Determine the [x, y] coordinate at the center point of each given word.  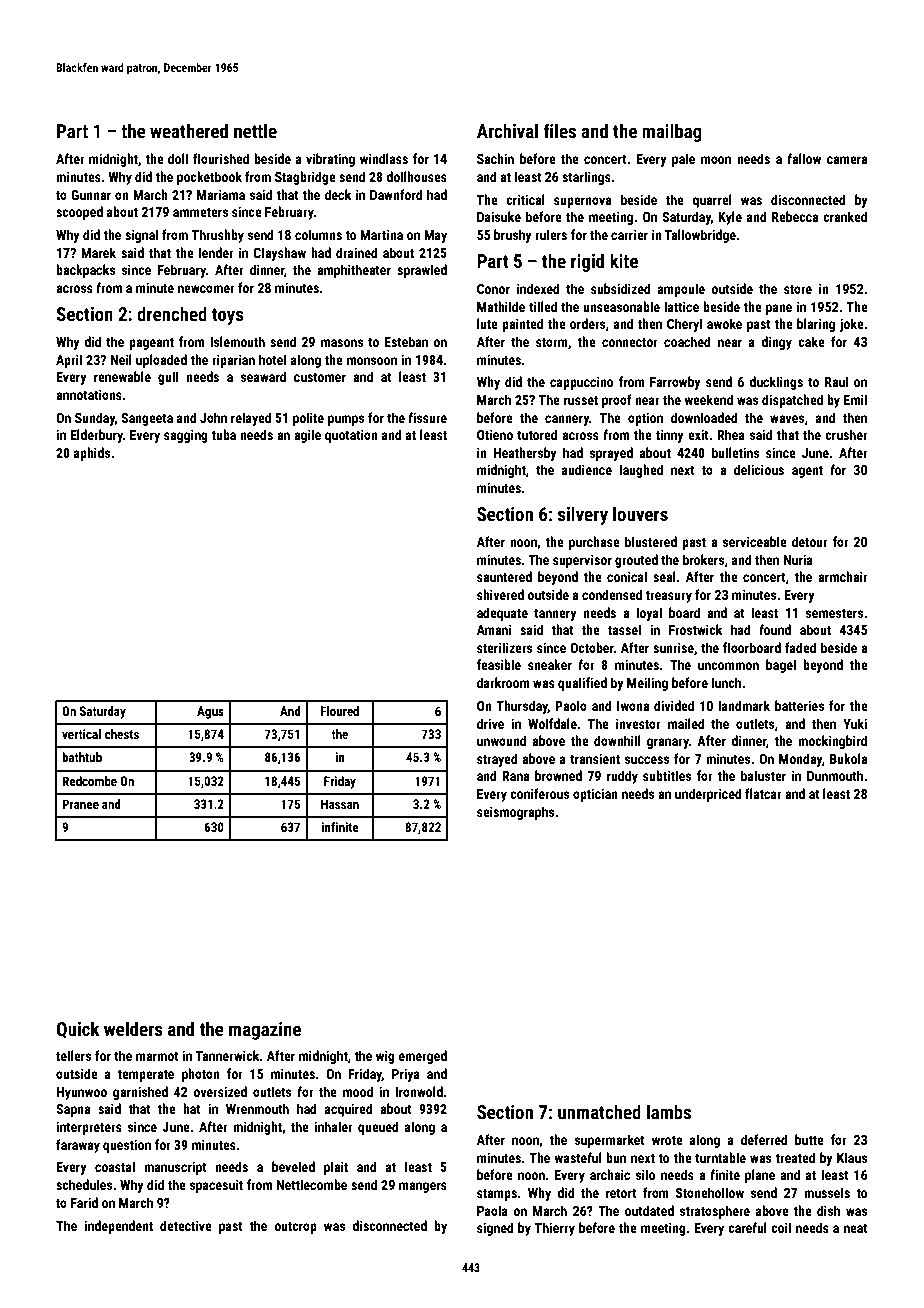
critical [525, 199]
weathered [189, 130]
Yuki [855, 723]
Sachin [495, 158]
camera [847, 160]
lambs [669, 1111]
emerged [423, 1057]
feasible [499, 664]
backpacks [85, 271]
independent [118, 1227]
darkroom [503, 682]
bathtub [82, 757]
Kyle [730, 218]
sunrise [673, 647]
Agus [210, 712]
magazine [265, 1031]
